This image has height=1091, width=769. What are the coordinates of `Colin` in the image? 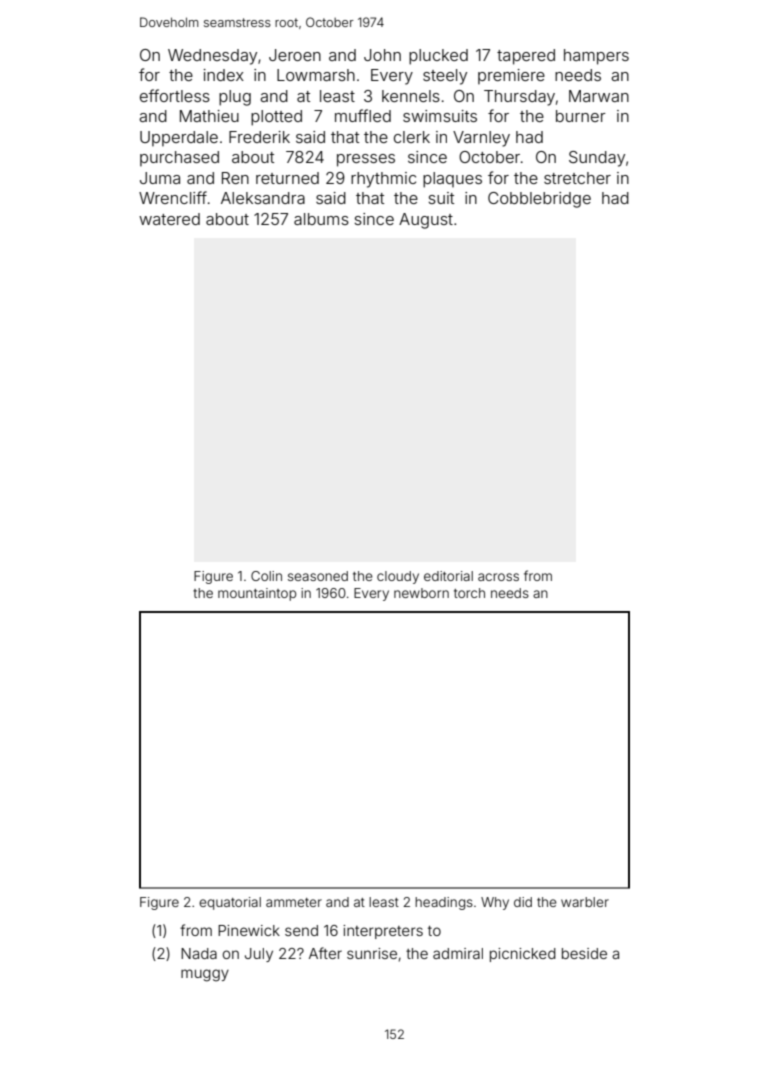 It's located at (266, 576).
